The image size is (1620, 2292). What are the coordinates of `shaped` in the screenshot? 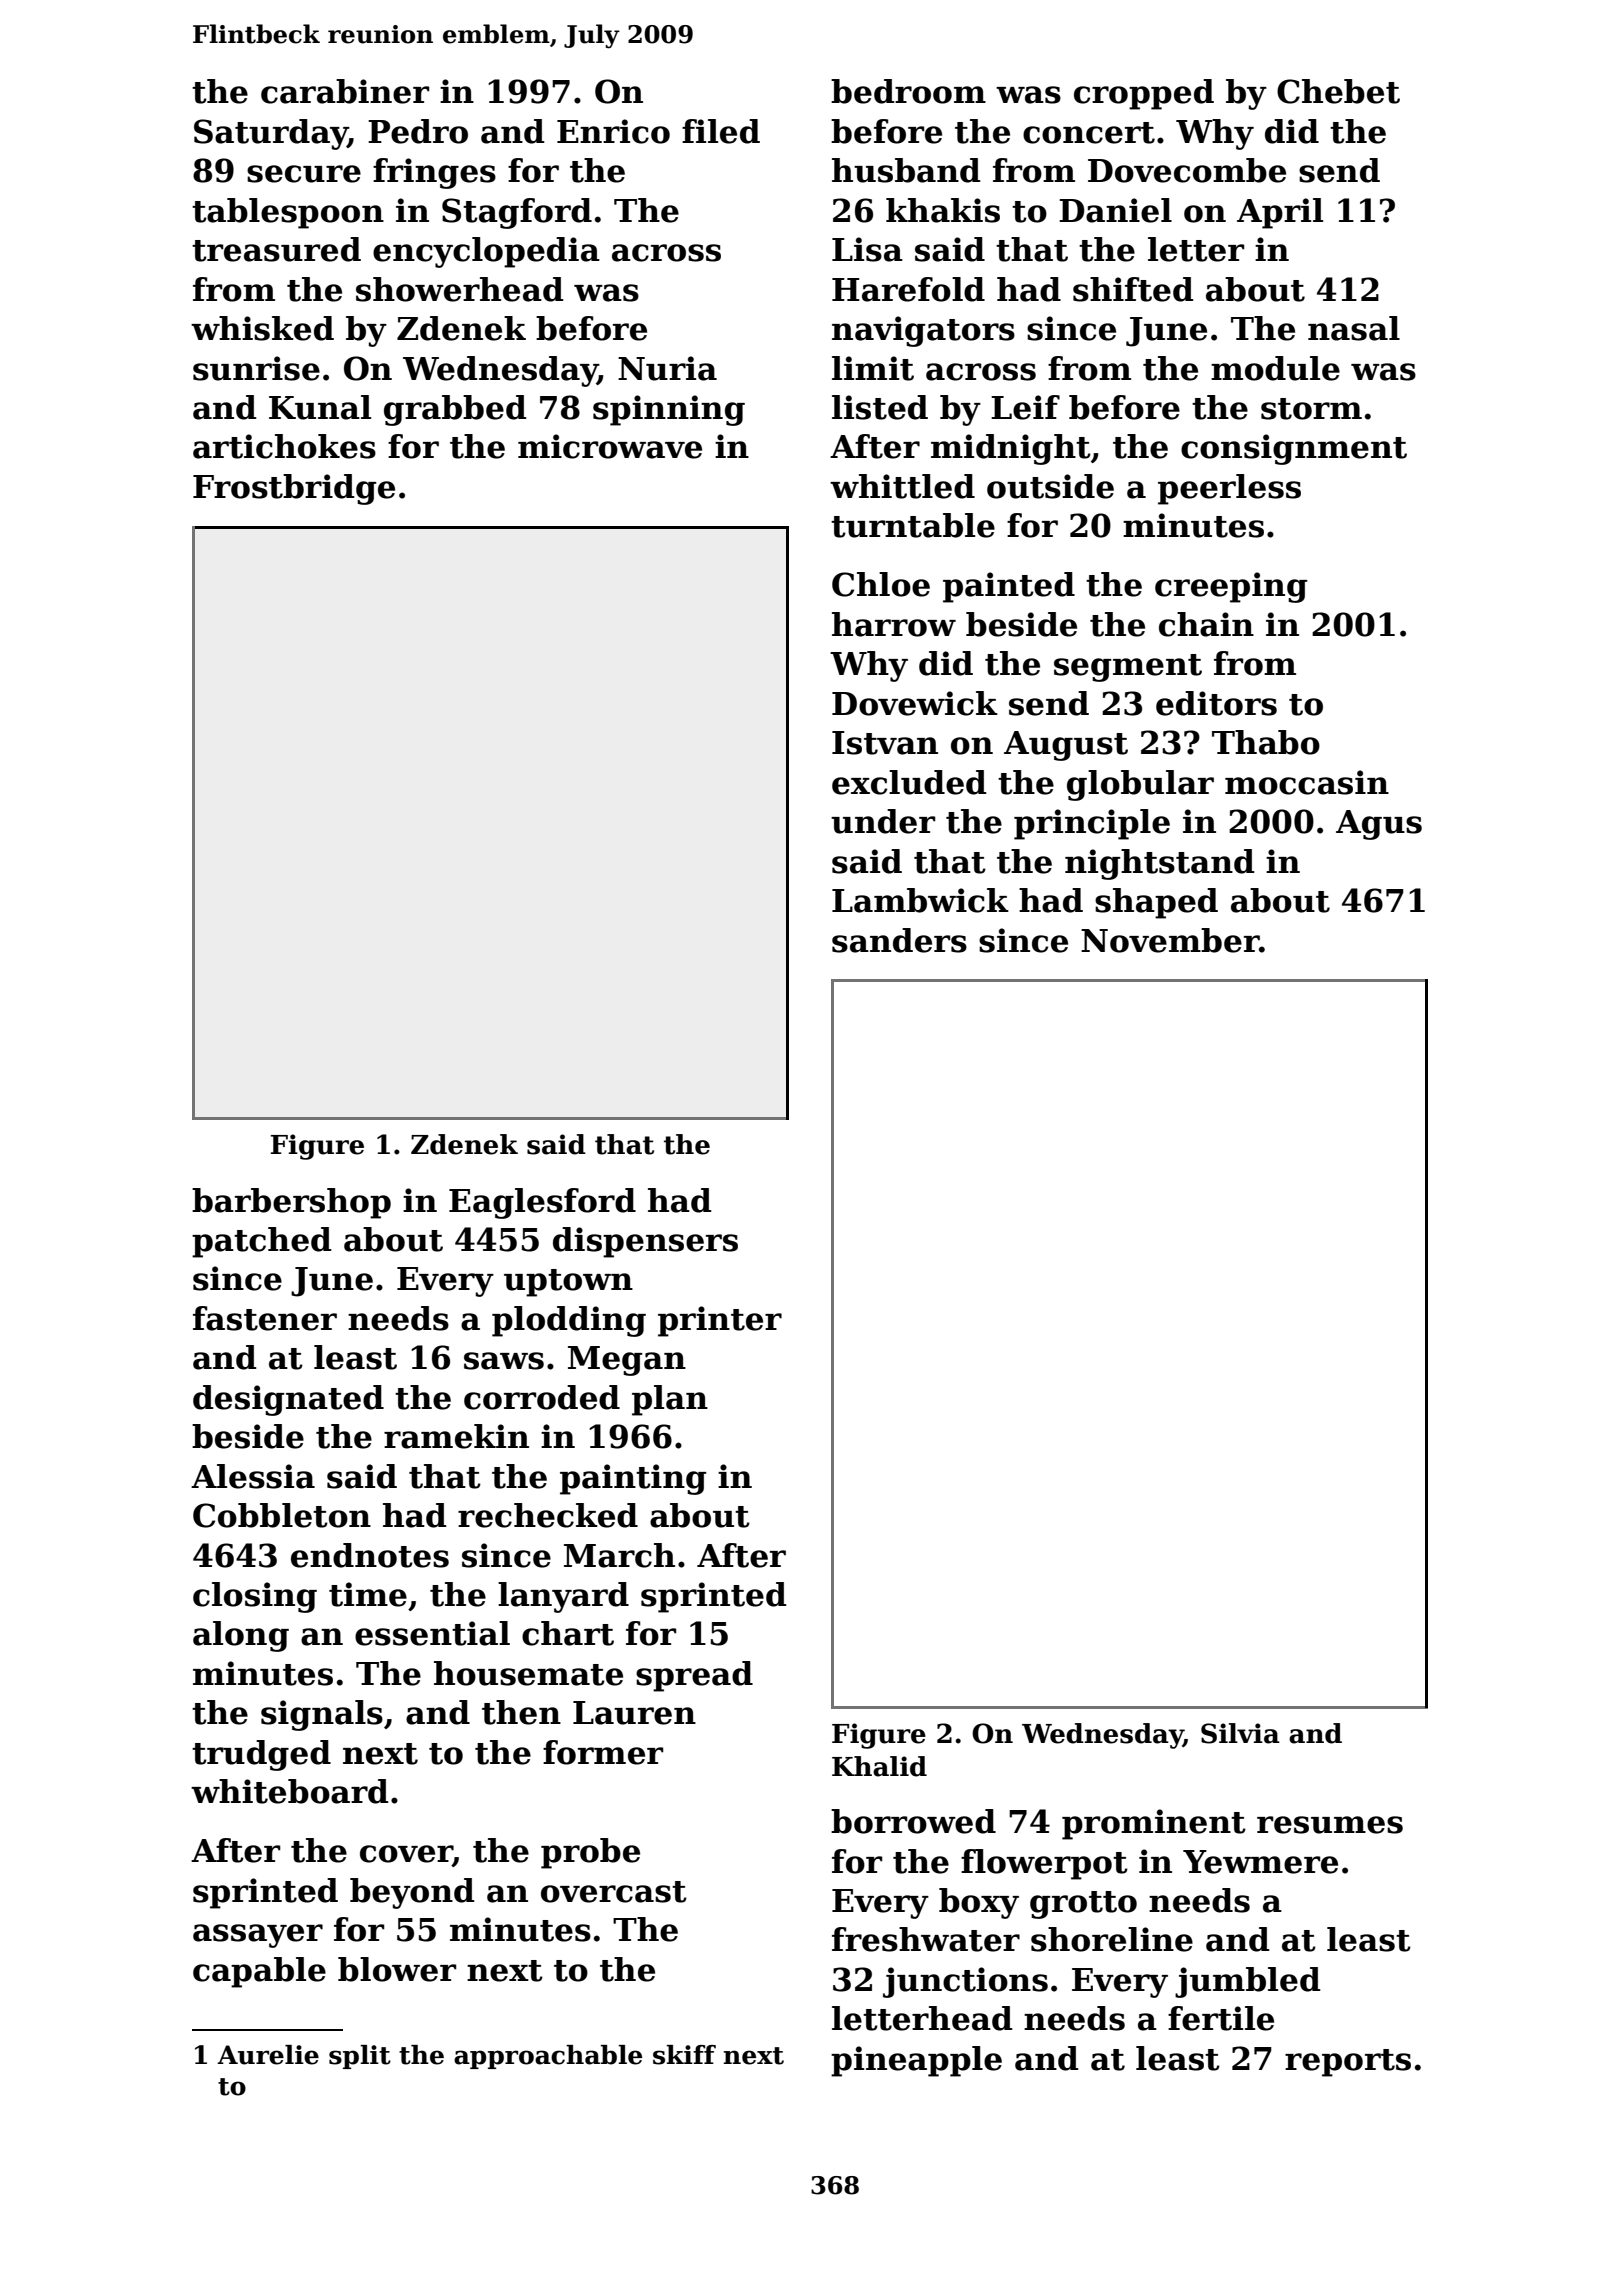 It's located at (1156, 903).
